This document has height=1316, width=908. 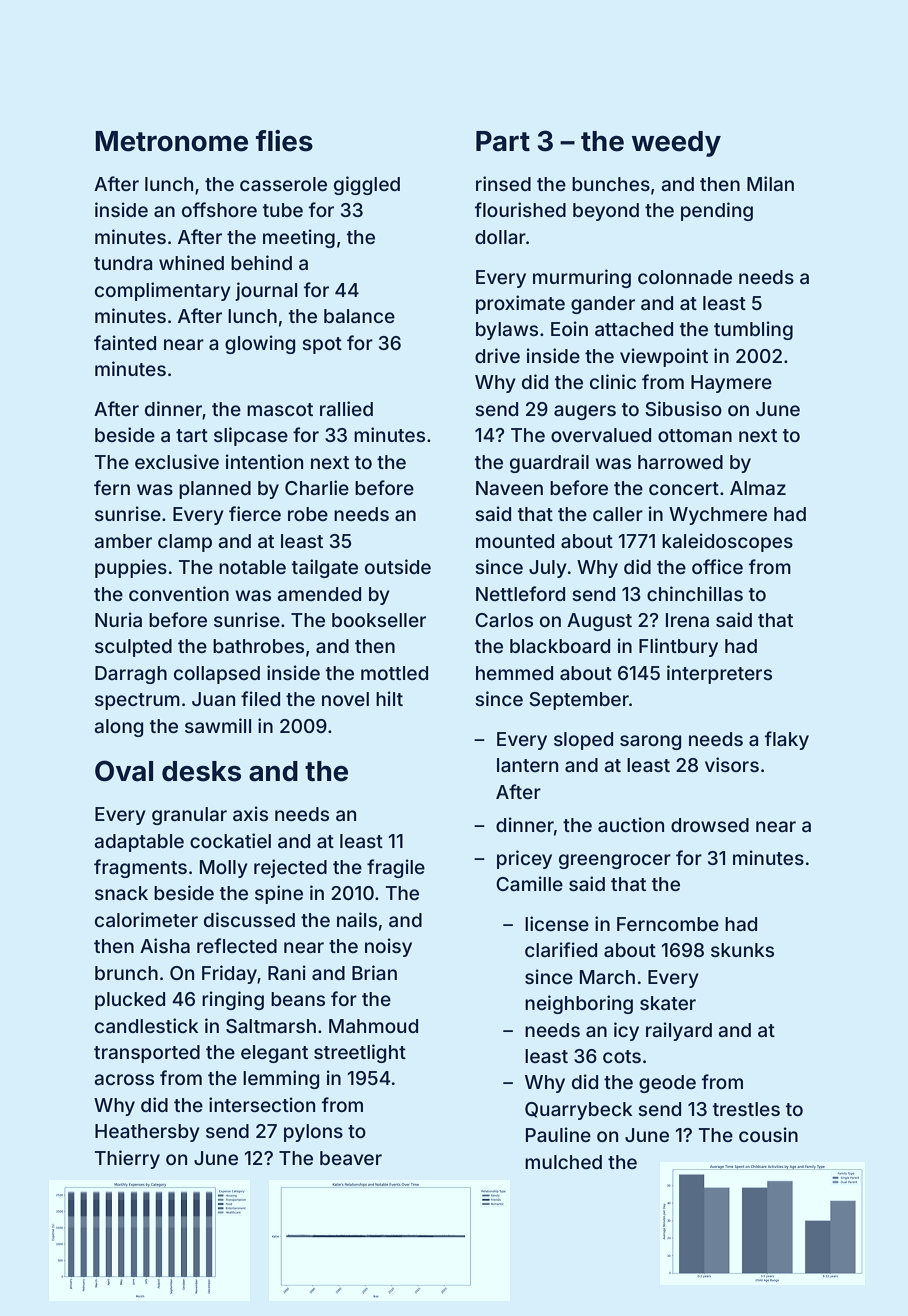 What do you see at coordinates (582, 278) in the document?
I see `murmuring` at bounding box center [582, 278].
